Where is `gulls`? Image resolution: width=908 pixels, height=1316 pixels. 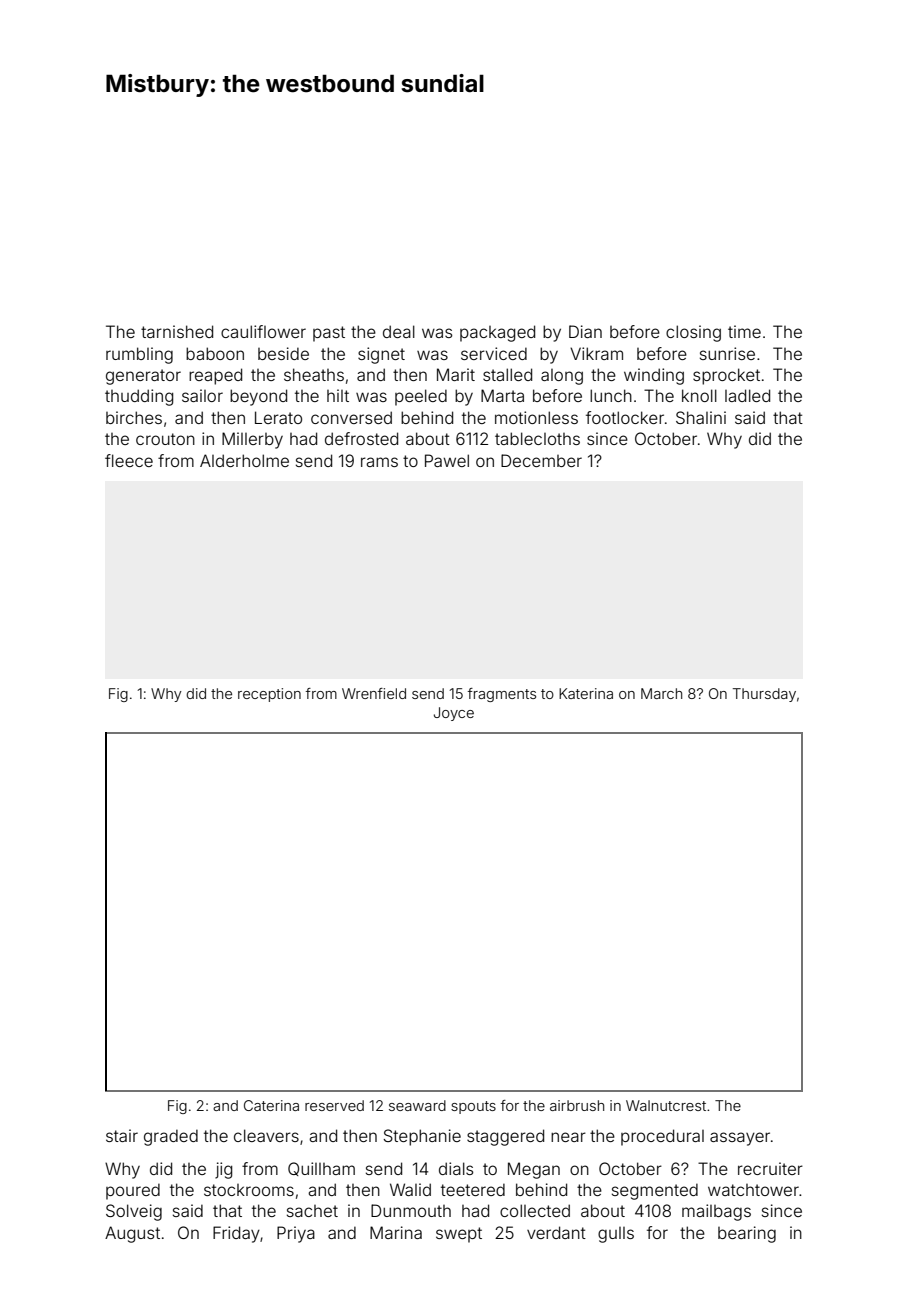 gulls is located at coordinates (616, 1235).
